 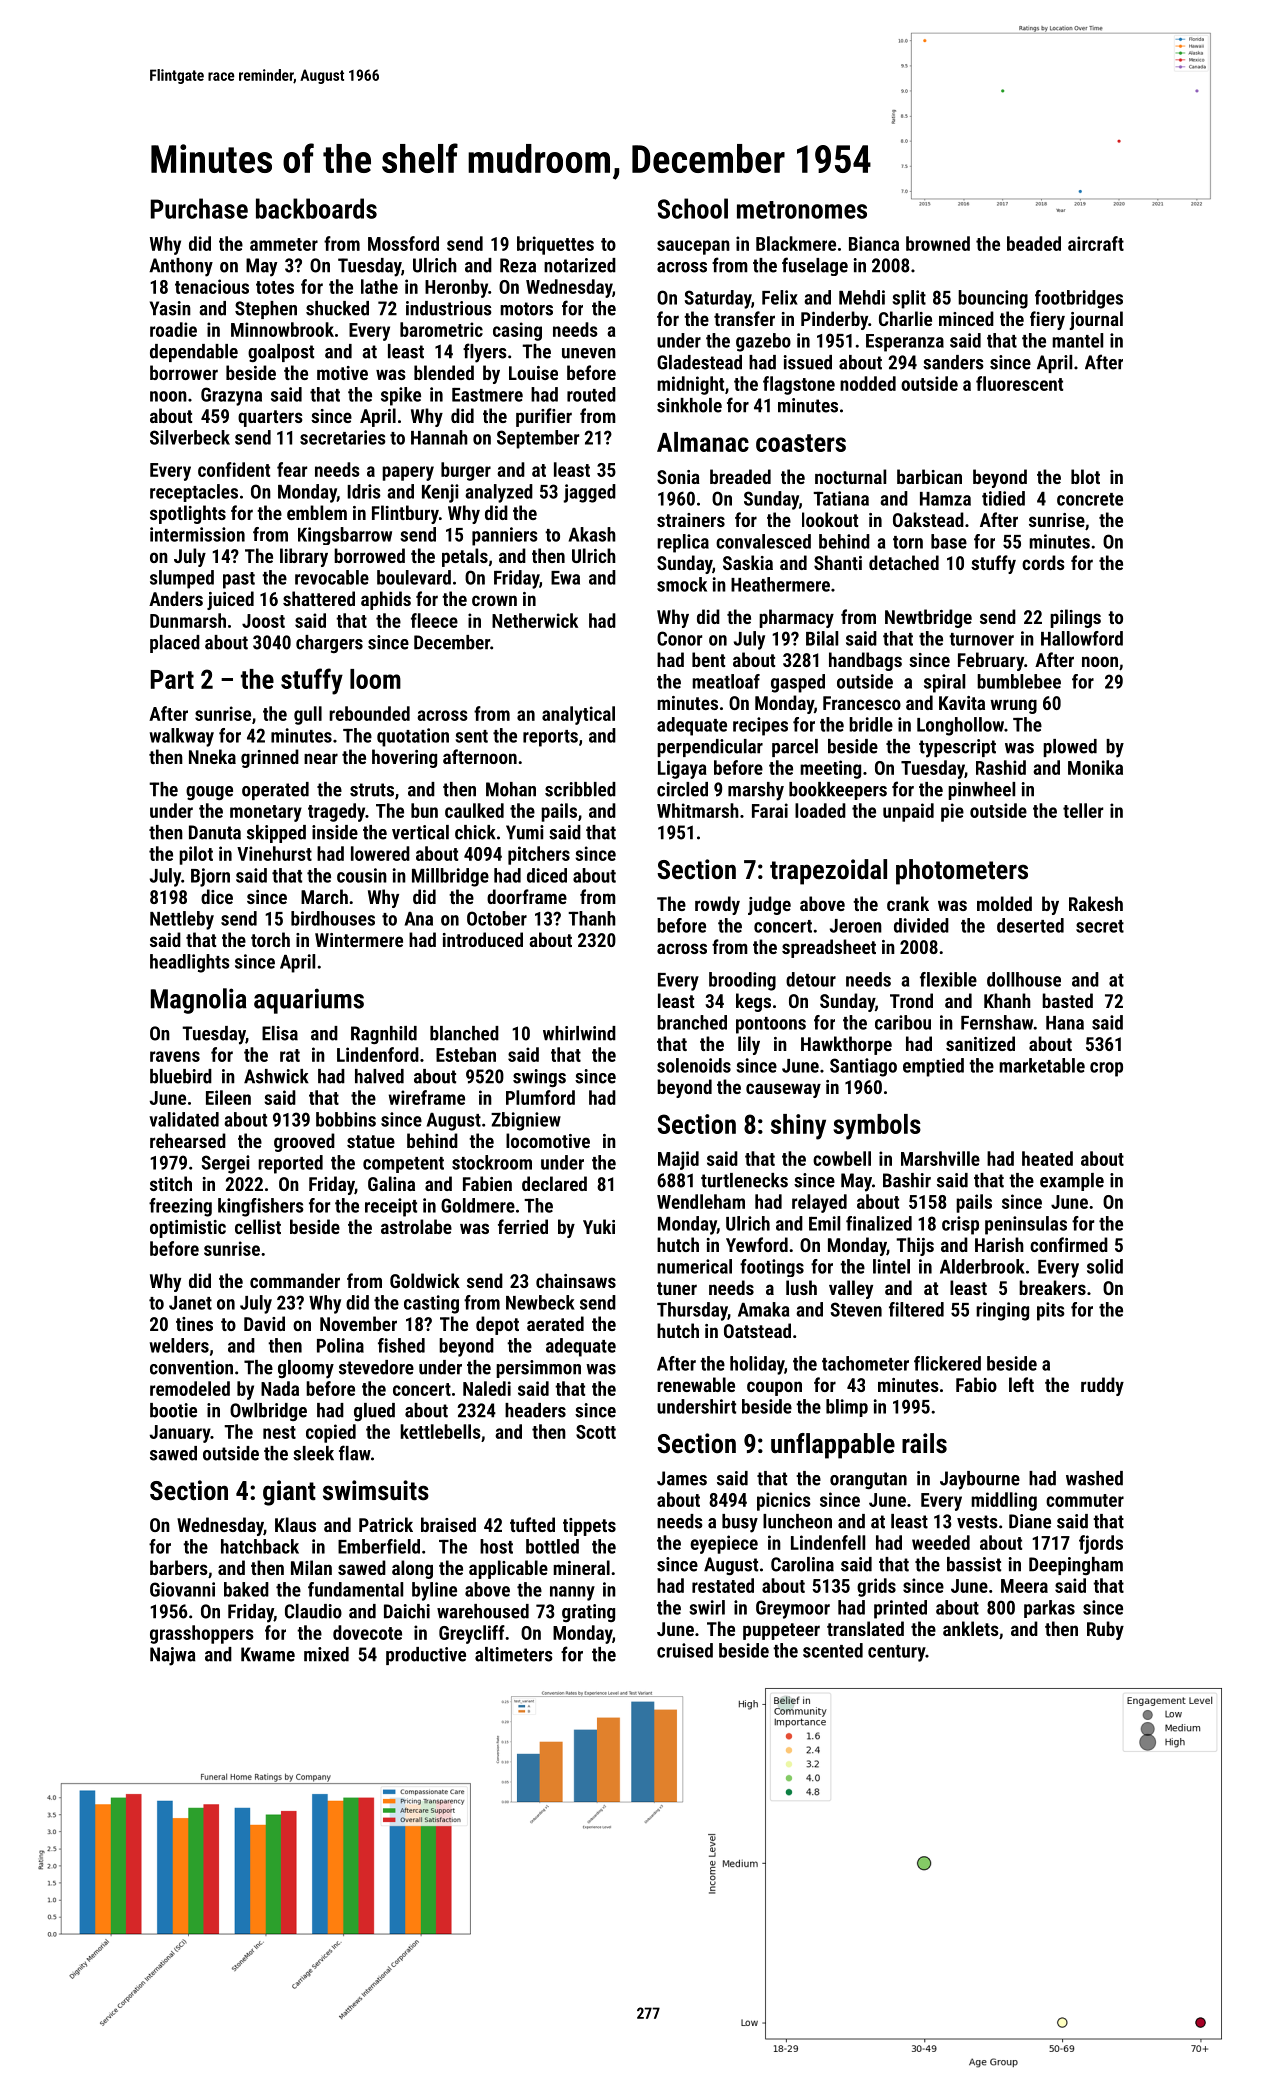 What do you see at coordinates (295, 1280) in the page?
I see `commander` at bounding box center [295, 1280].
